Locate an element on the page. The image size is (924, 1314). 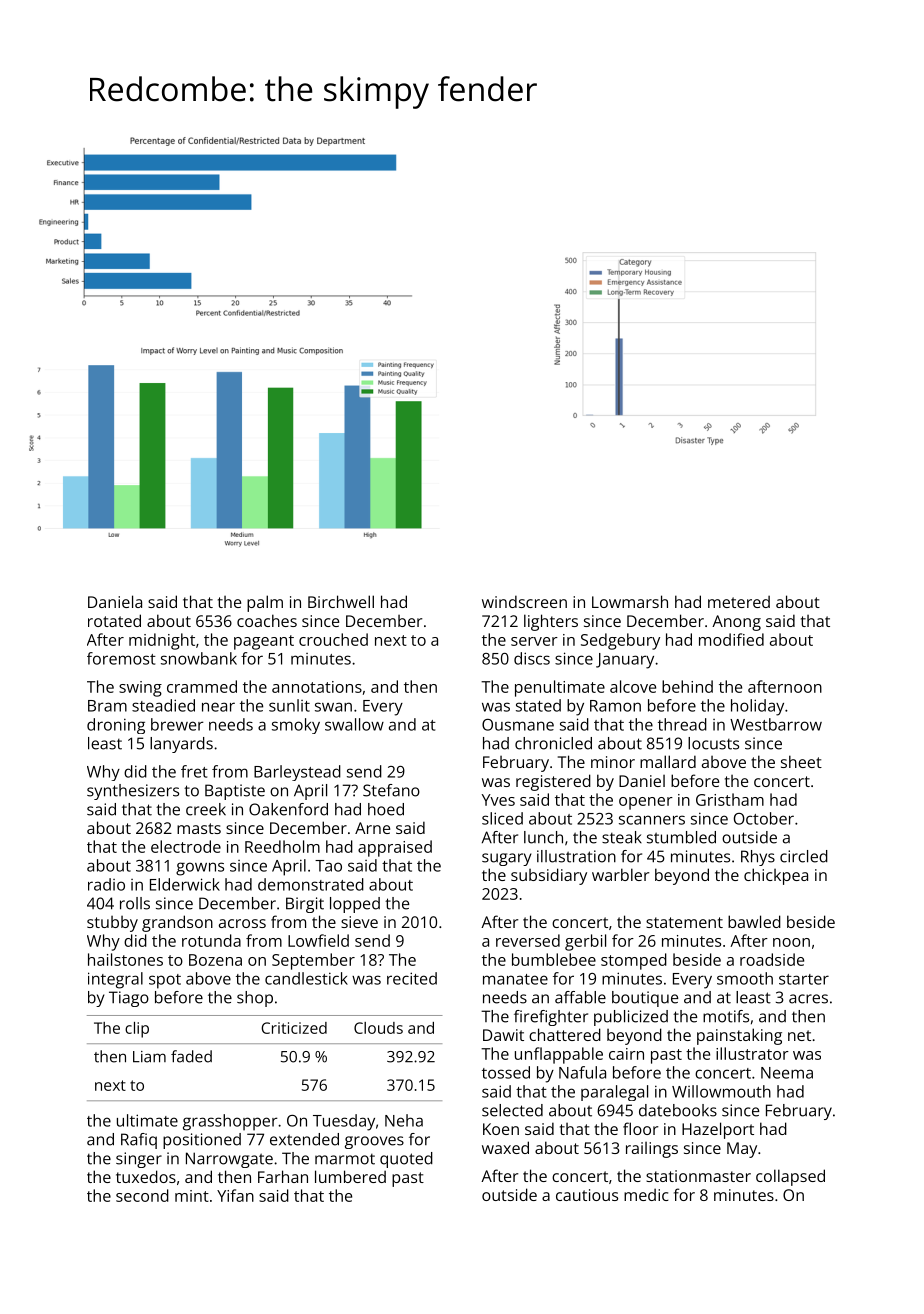
Koen is located at coordinates (501, 1129).
